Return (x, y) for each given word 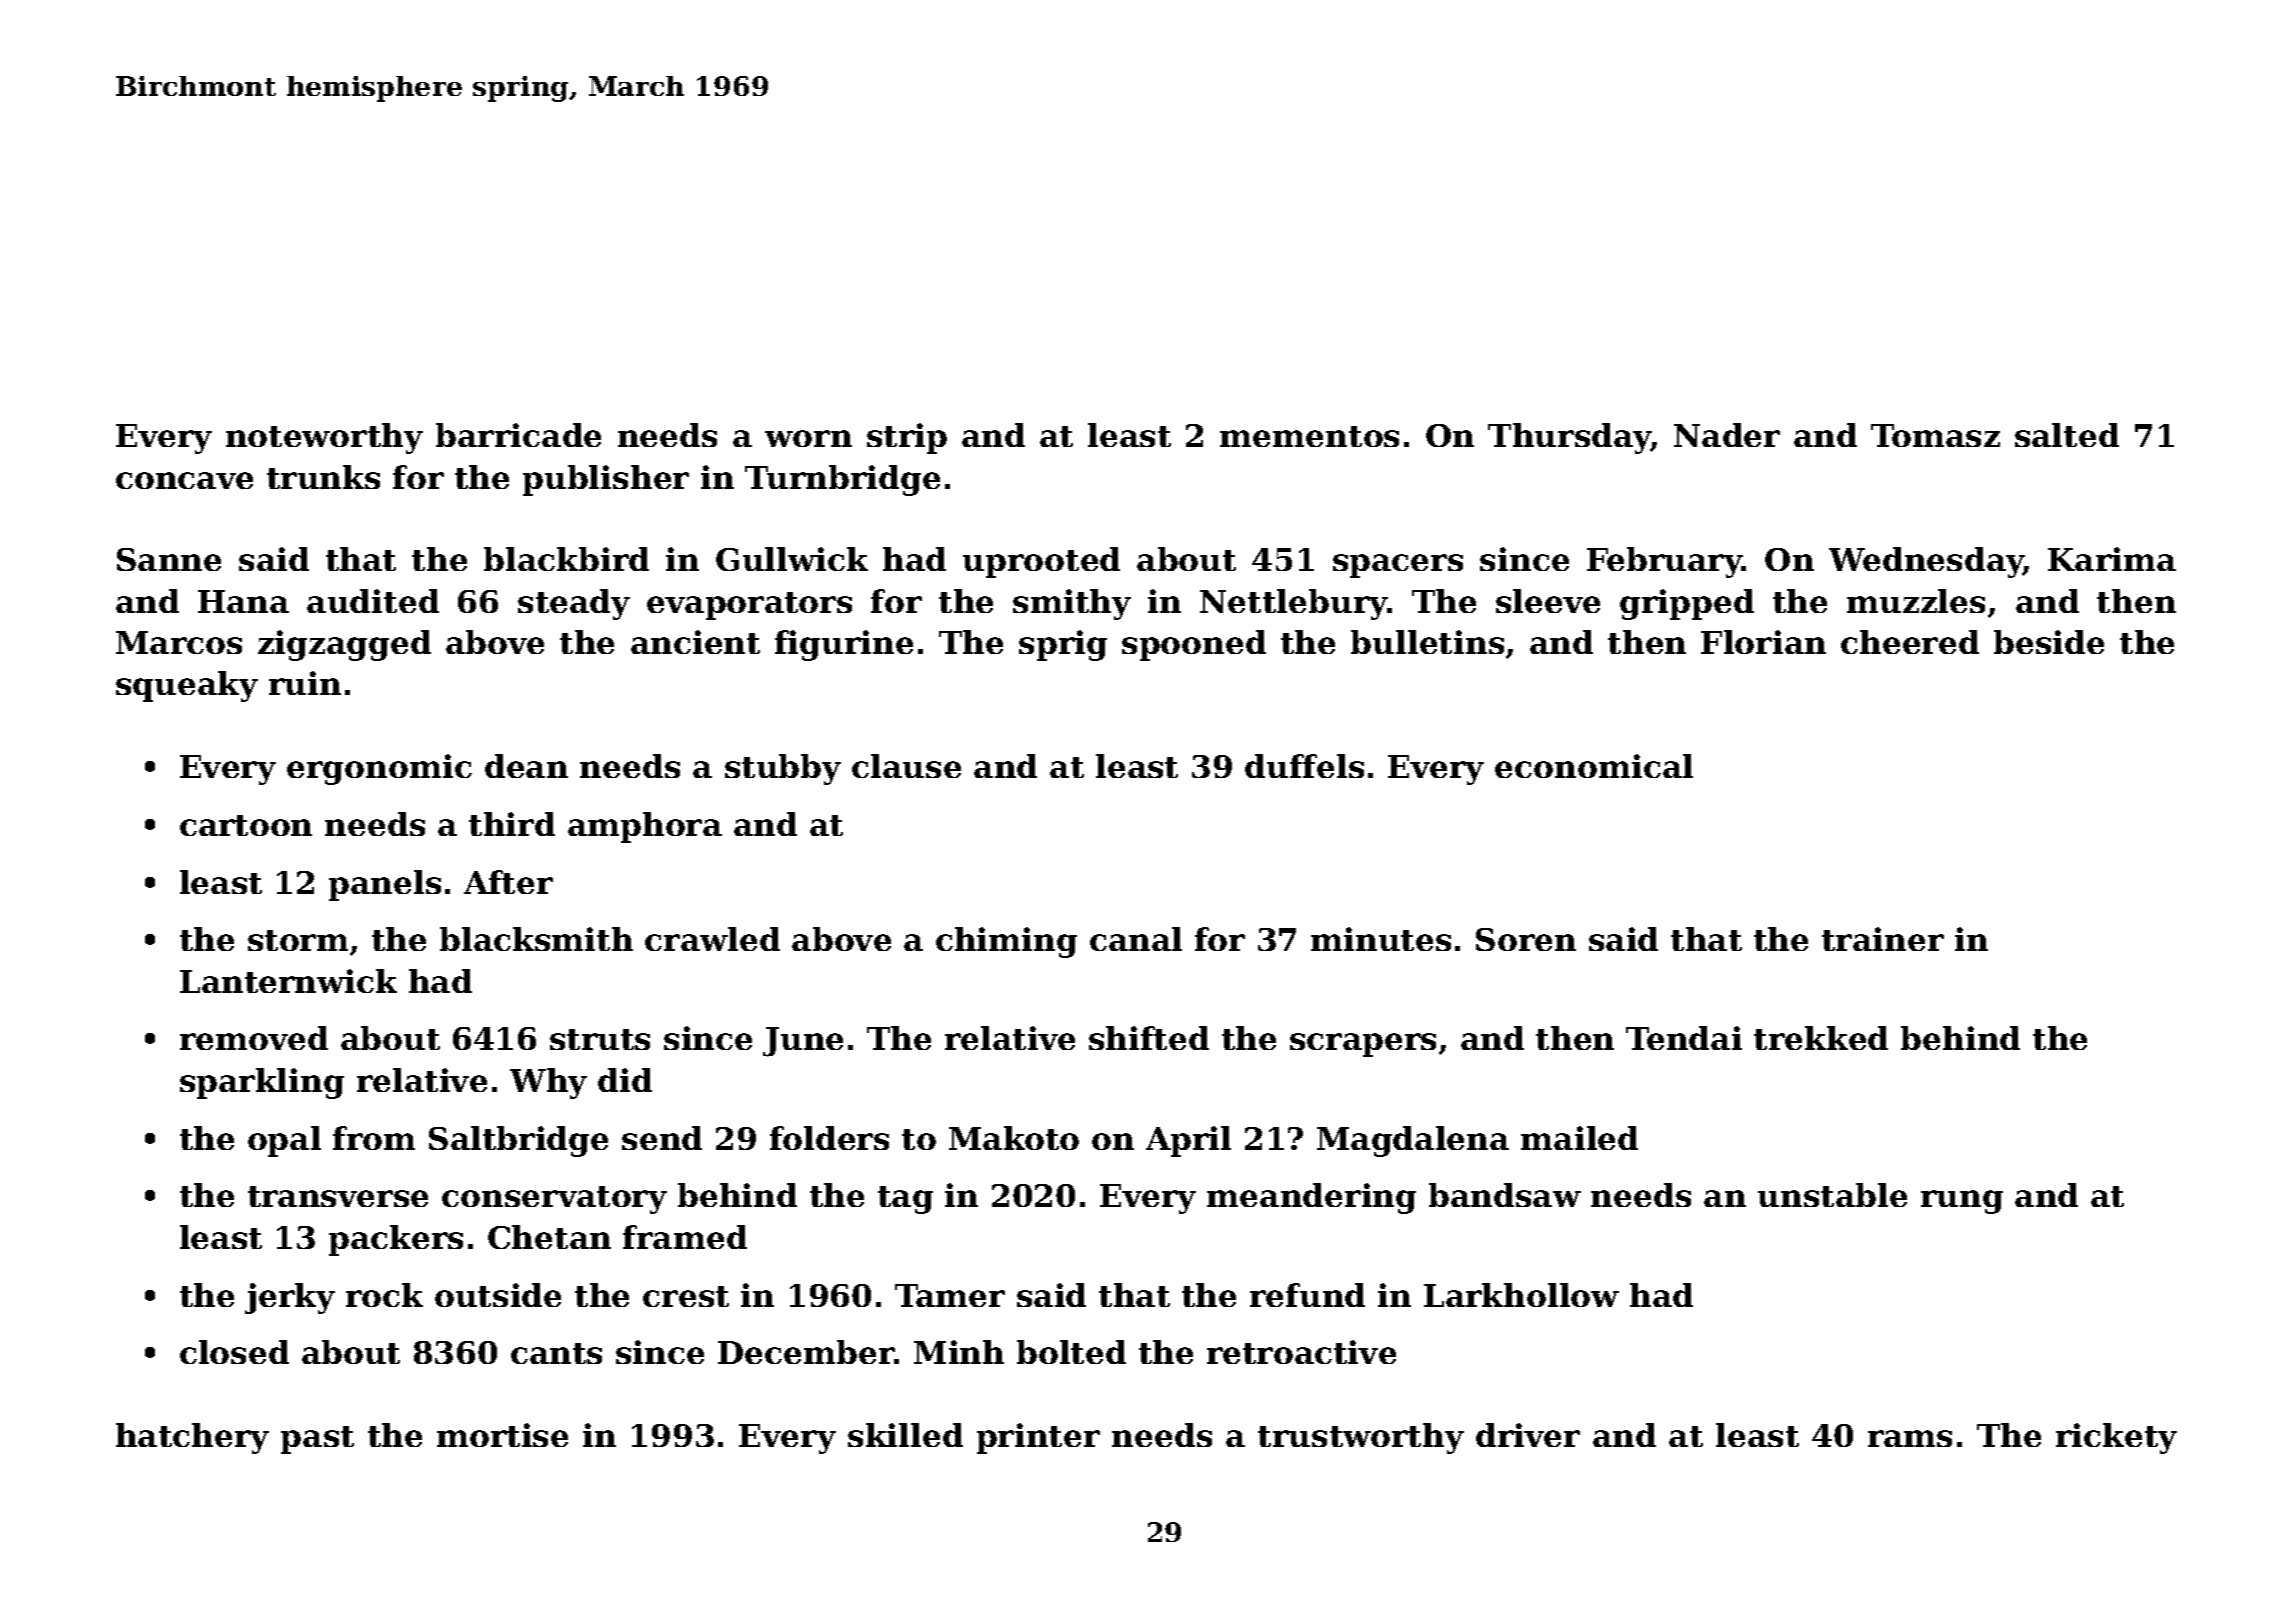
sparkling (262, 1083)
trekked (1821, 1038)
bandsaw (1505, 1195)
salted (2067, 435)
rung (1962, 1202)
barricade (518, 435)
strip (907, 438)
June (803, 1042)
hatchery (192, 1438)
